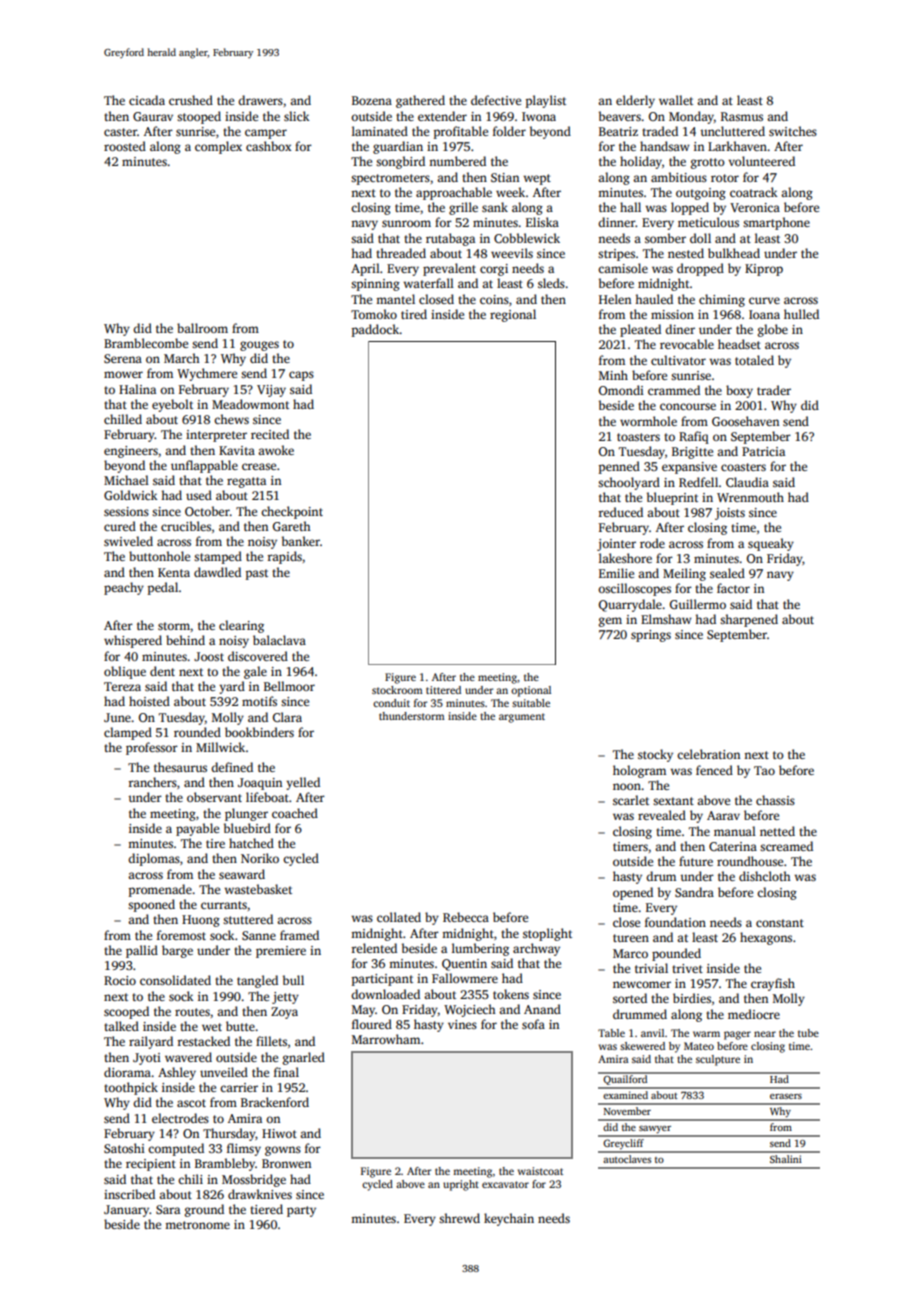  Describe the element at coordinates (131, 452) in the screenshot. I see `engineers` at that location.
